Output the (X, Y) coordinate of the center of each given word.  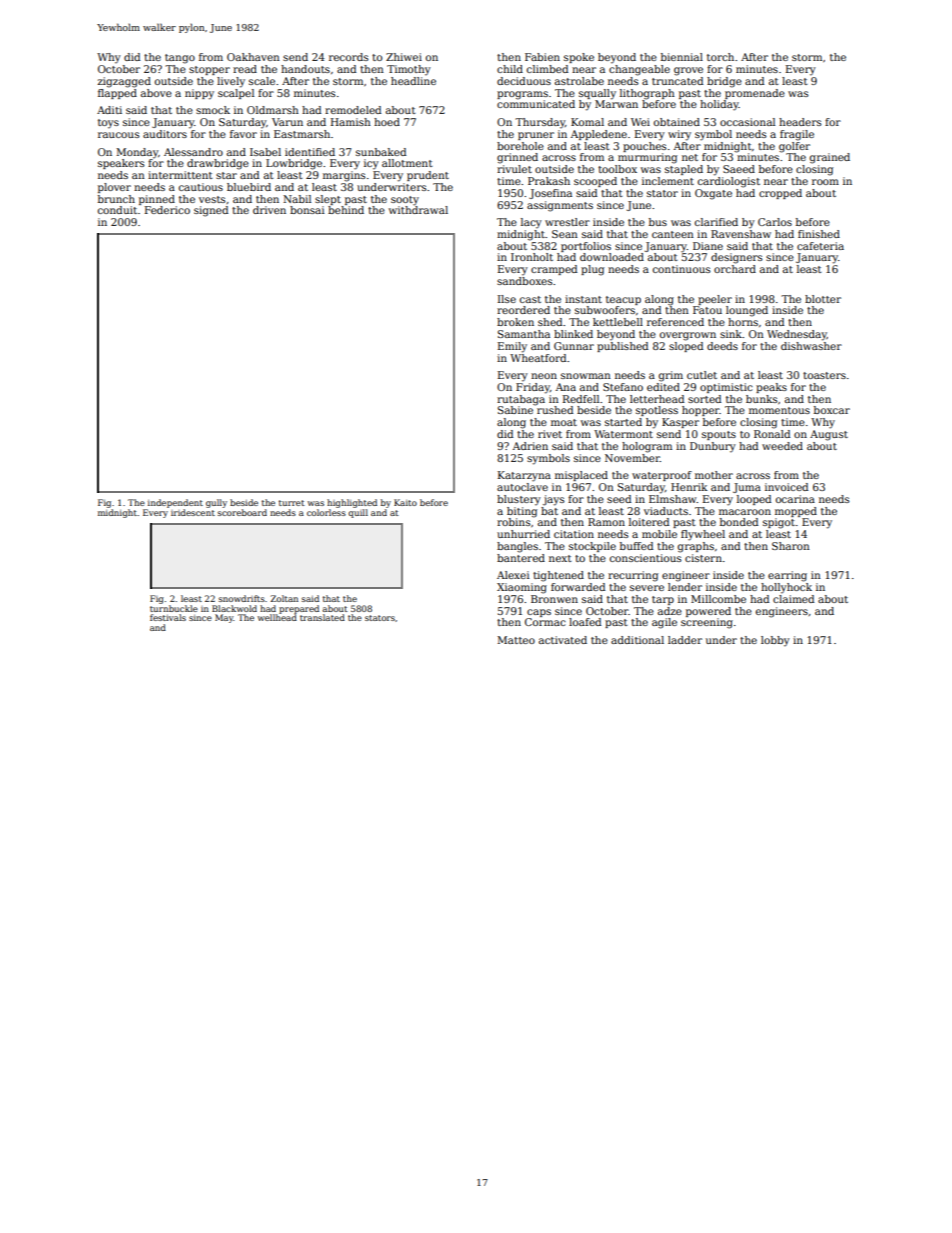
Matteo (516, 640)
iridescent (193, 512)
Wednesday (797, 335)
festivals (168, 617)
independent (175, 503)
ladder (685, 640)
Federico (167, 210)
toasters (824, 375)
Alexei (513, 575)
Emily (512, 347)
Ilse (507, 299)
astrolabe (579, 81)
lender (685, 587)
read (245, 69)
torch (720, 57)
